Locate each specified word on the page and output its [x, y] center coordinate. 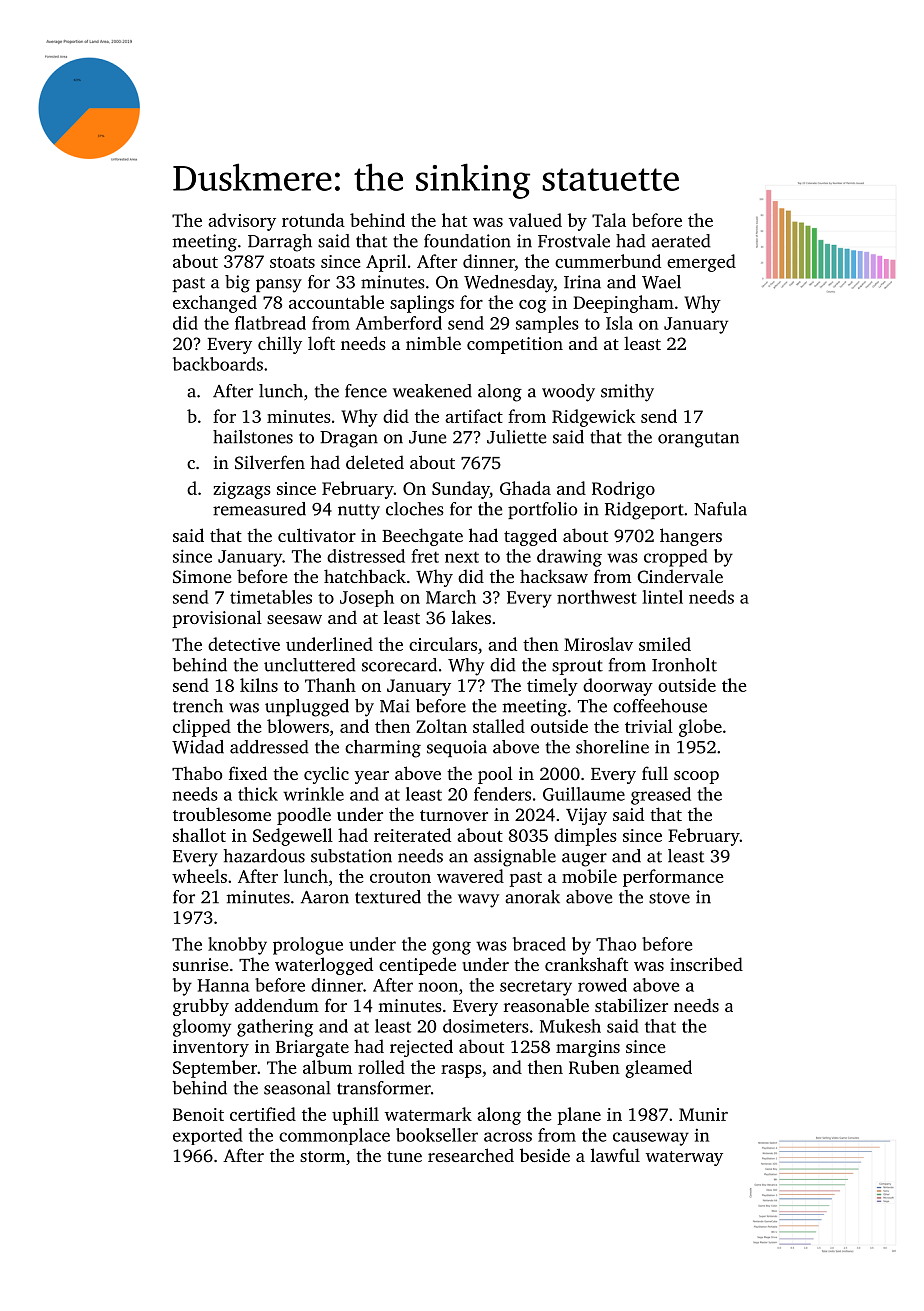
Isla [619, 323]
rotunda [313, 220]
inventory [211, 1048]
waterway [684, 1158]
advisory [242, 222]
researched [471, 1155]
